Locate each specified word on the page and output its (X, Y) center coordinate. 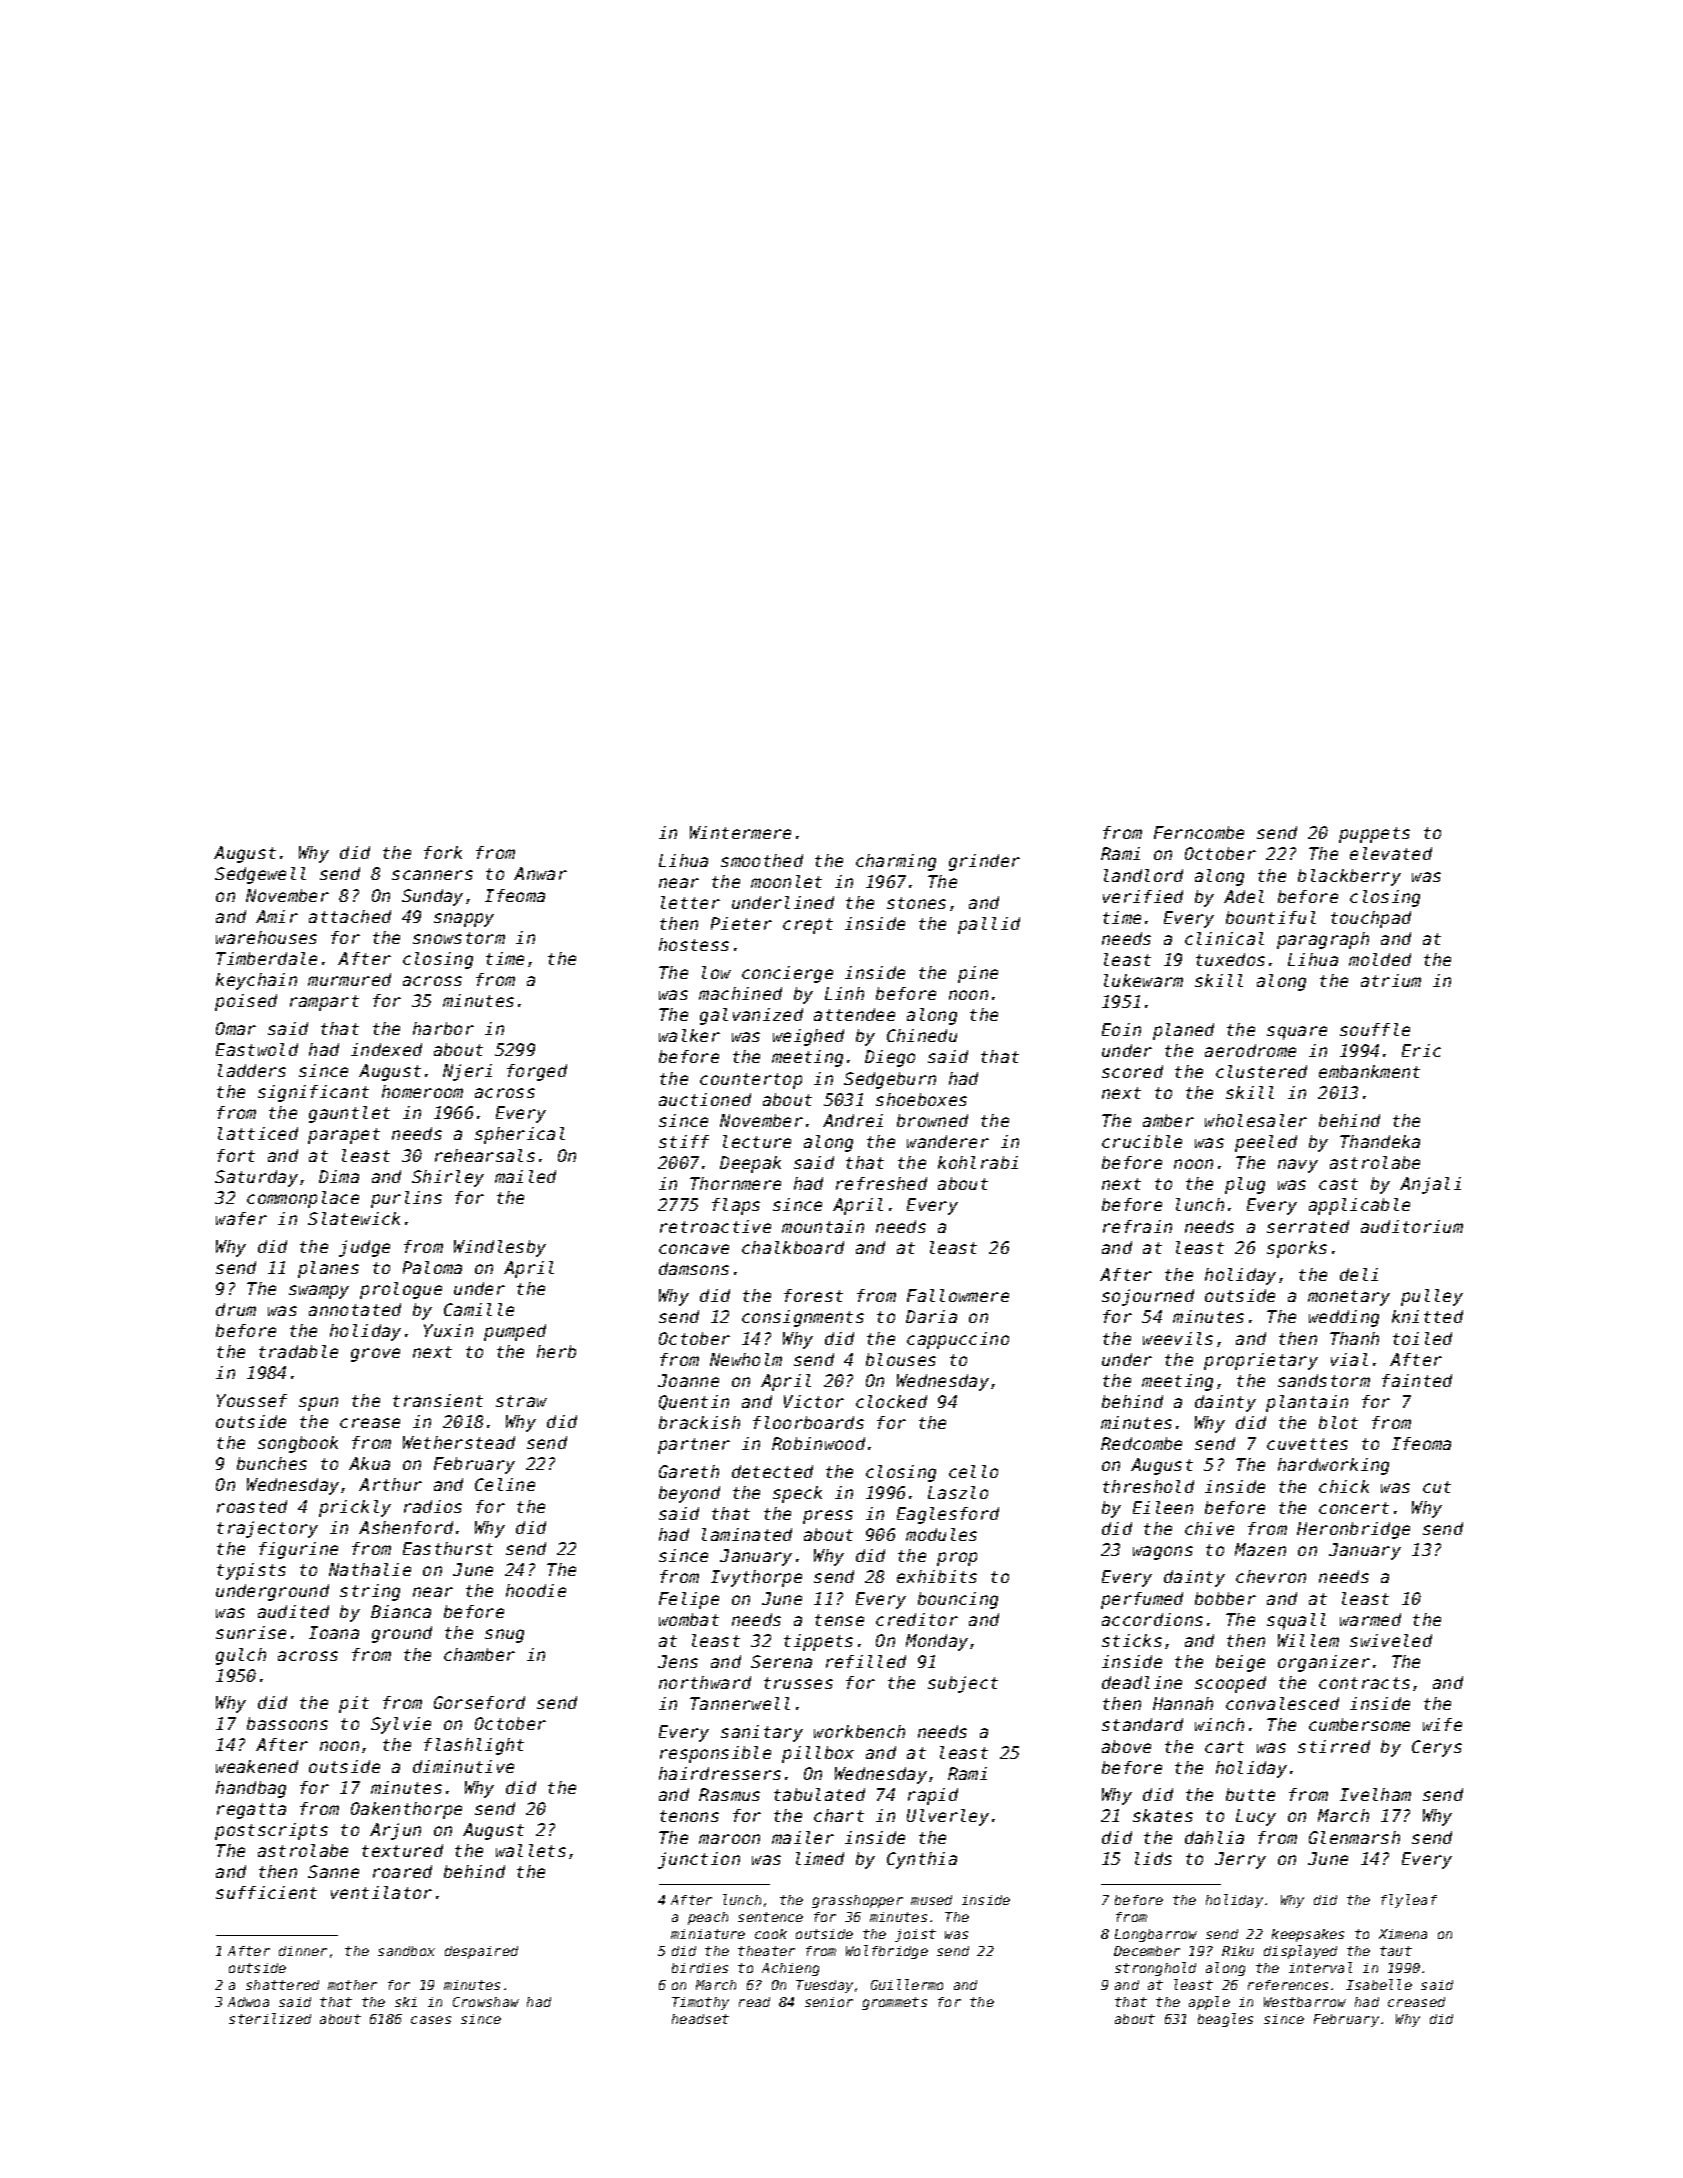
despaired (481, 1952)
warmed (1370, 1619)
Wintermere (740, 832)
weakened (257, 1766)
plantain (1307, 1403)
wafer (241, 1218)
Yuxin (448, 1330)
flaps (736, 1206)
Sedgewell (260, 875)
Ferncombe (1199, 832)
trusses (798, 1683)
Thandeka (1380, 1141)
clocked (891, 1401)
